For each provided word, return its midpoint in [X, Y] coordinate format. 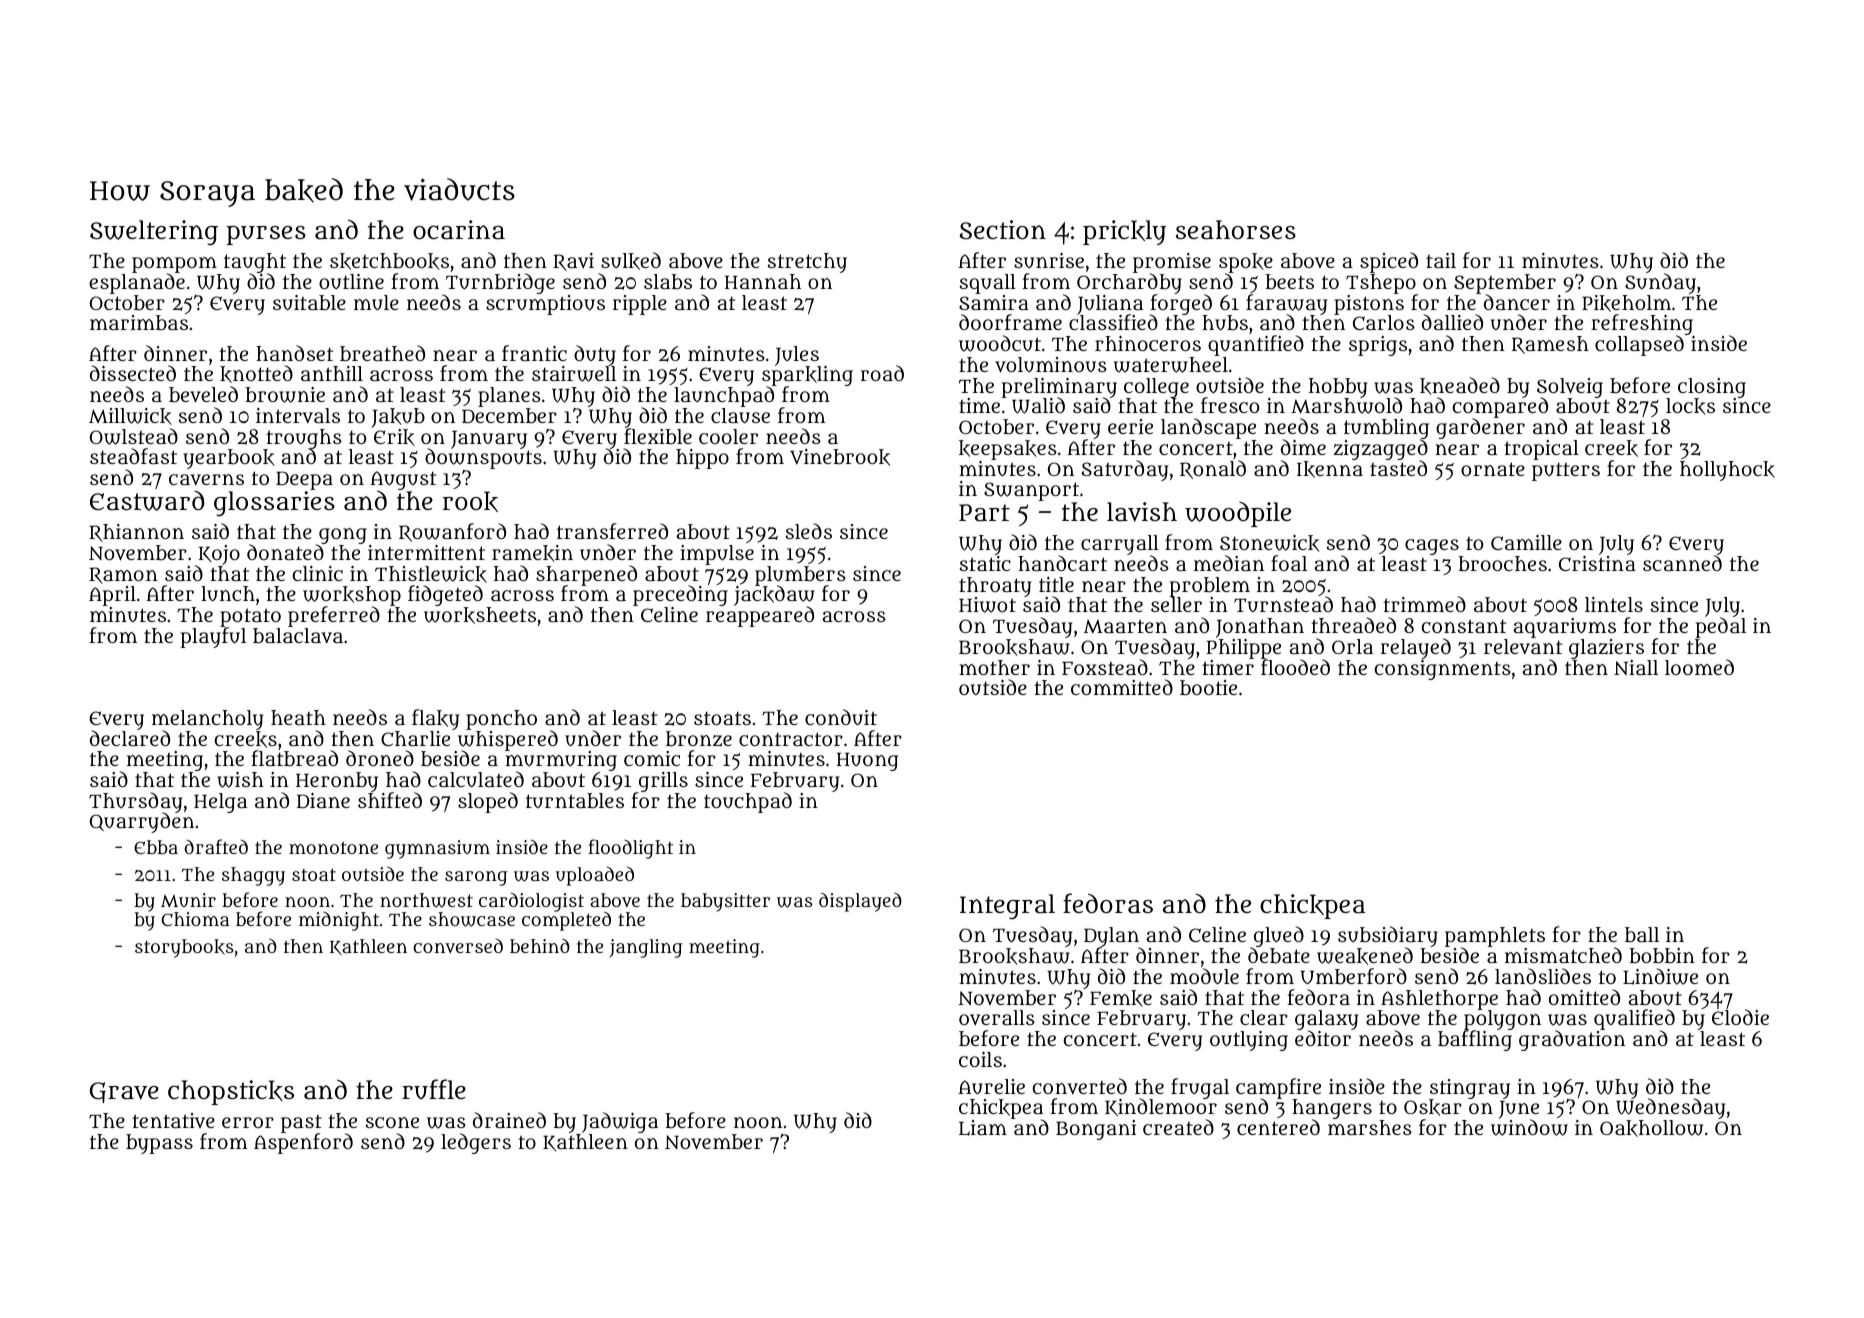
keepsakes [1008, 450]
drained [509, 1120]
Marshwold [1346, 406]
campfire [1278, 1088]
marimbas [139, 322]
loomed [1699, 667]
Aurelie [991, 1087]
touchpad [748, 802]
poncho [501, 720]
